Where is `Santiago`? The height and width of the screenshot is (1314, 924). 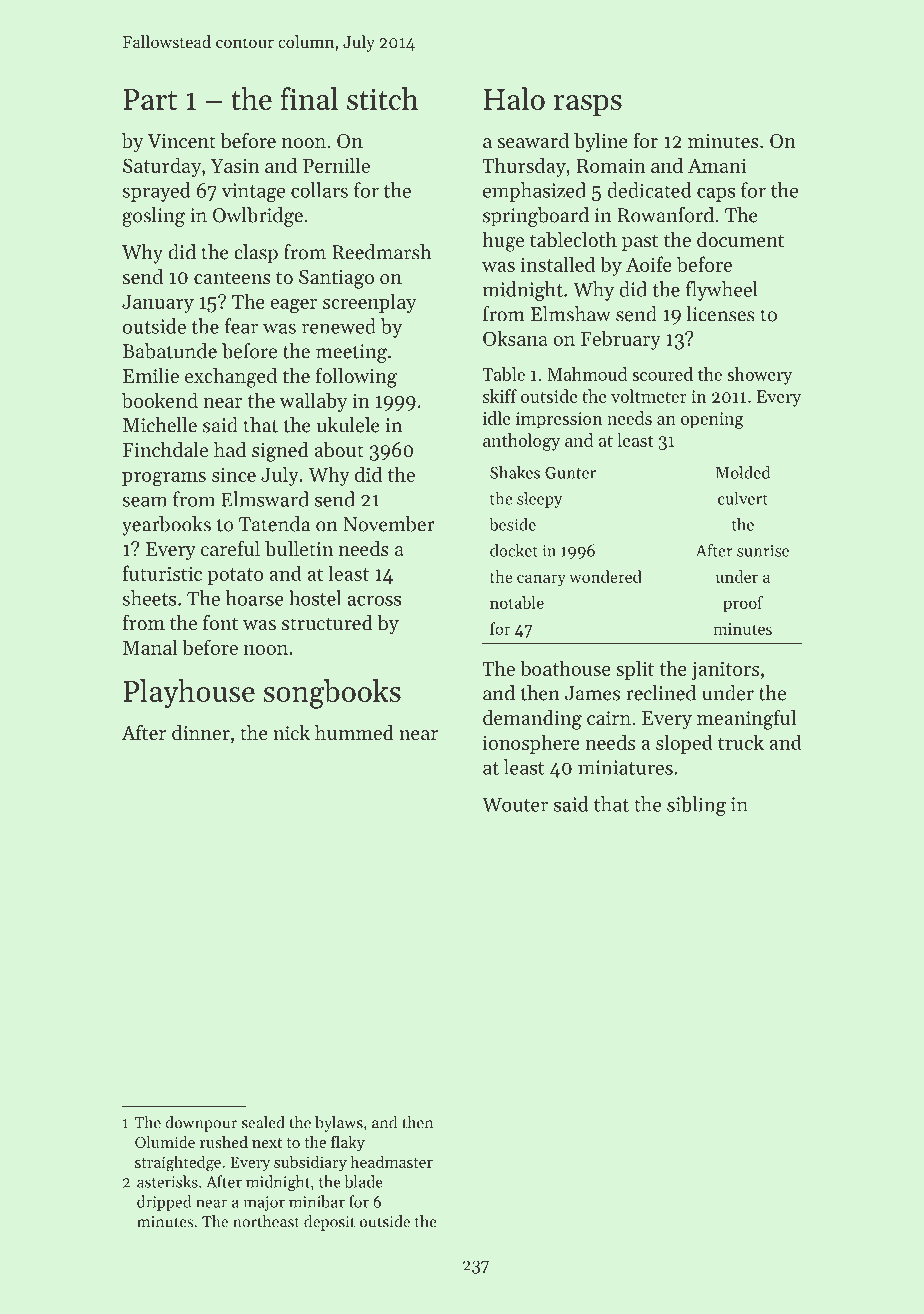
Santiago is located at coordinates (336, 279).
